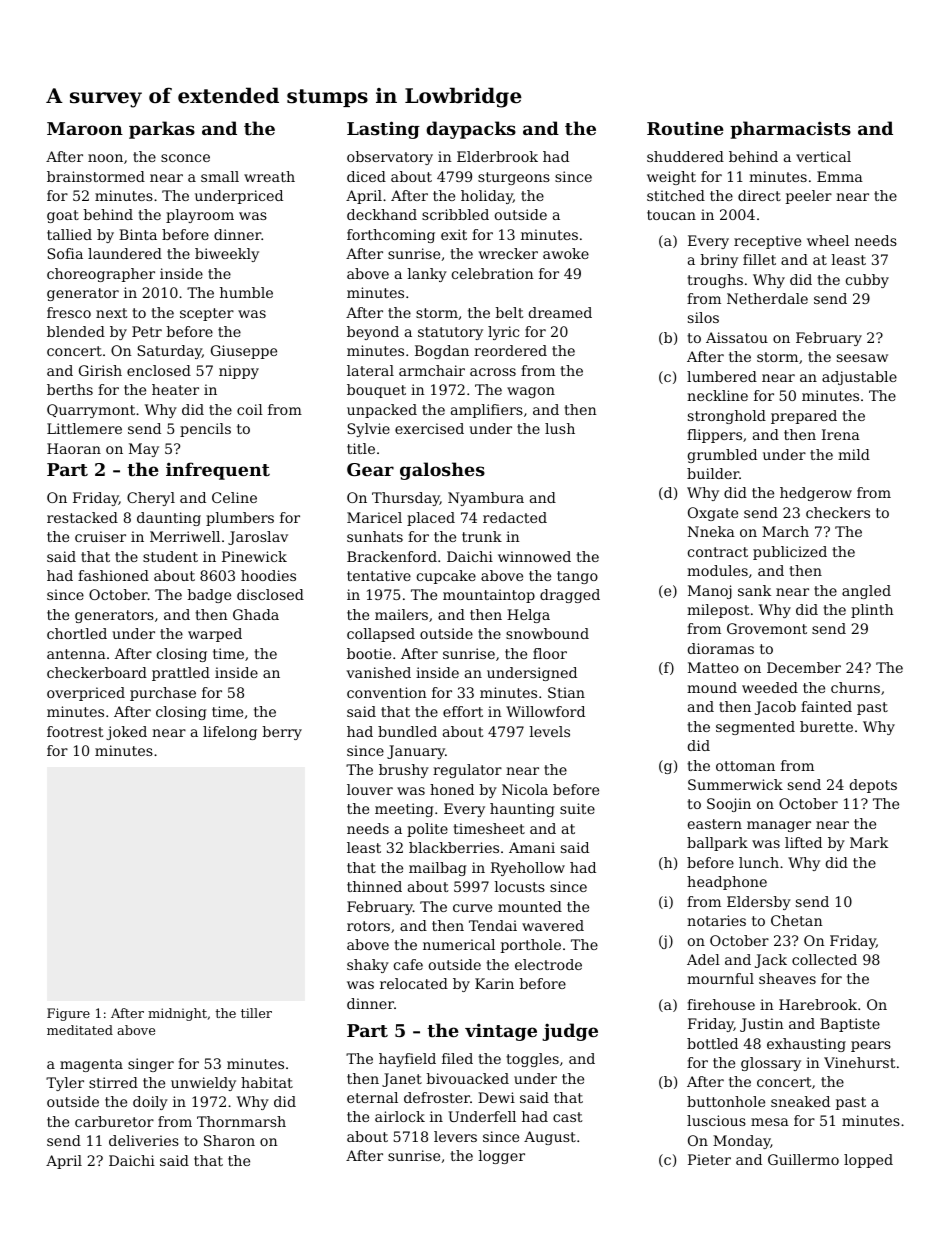 The image size is (952, 1233). Describe the element at coordinates (868, 1161) in the document. I see `lopped` at that location.
